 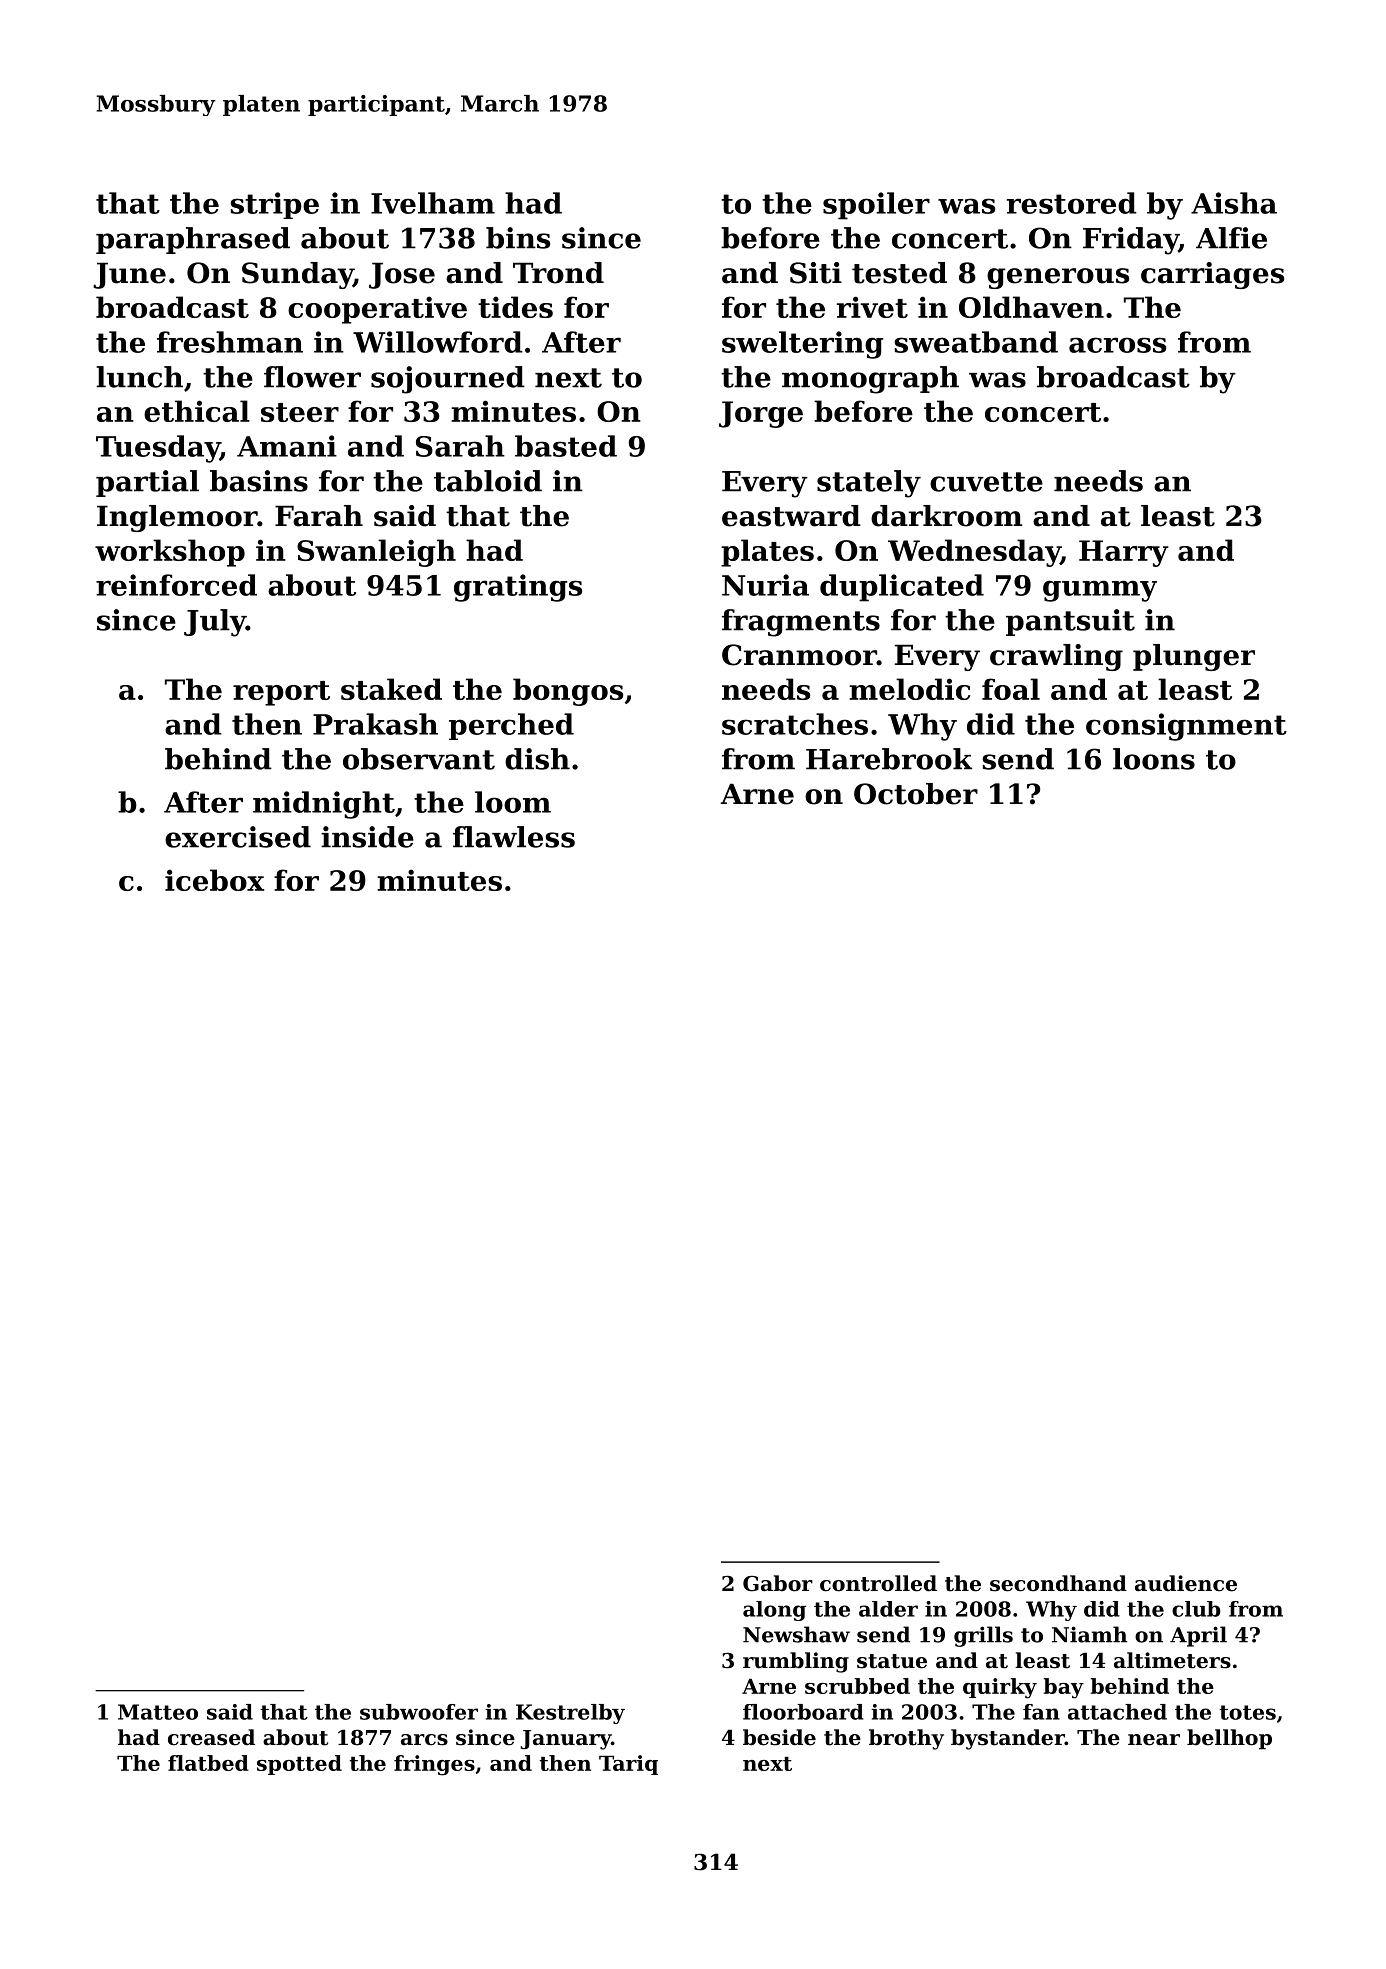 What do you see at coordinates (214, 880) in the document?
I see `icebox` at bounding box center [214, 880].
